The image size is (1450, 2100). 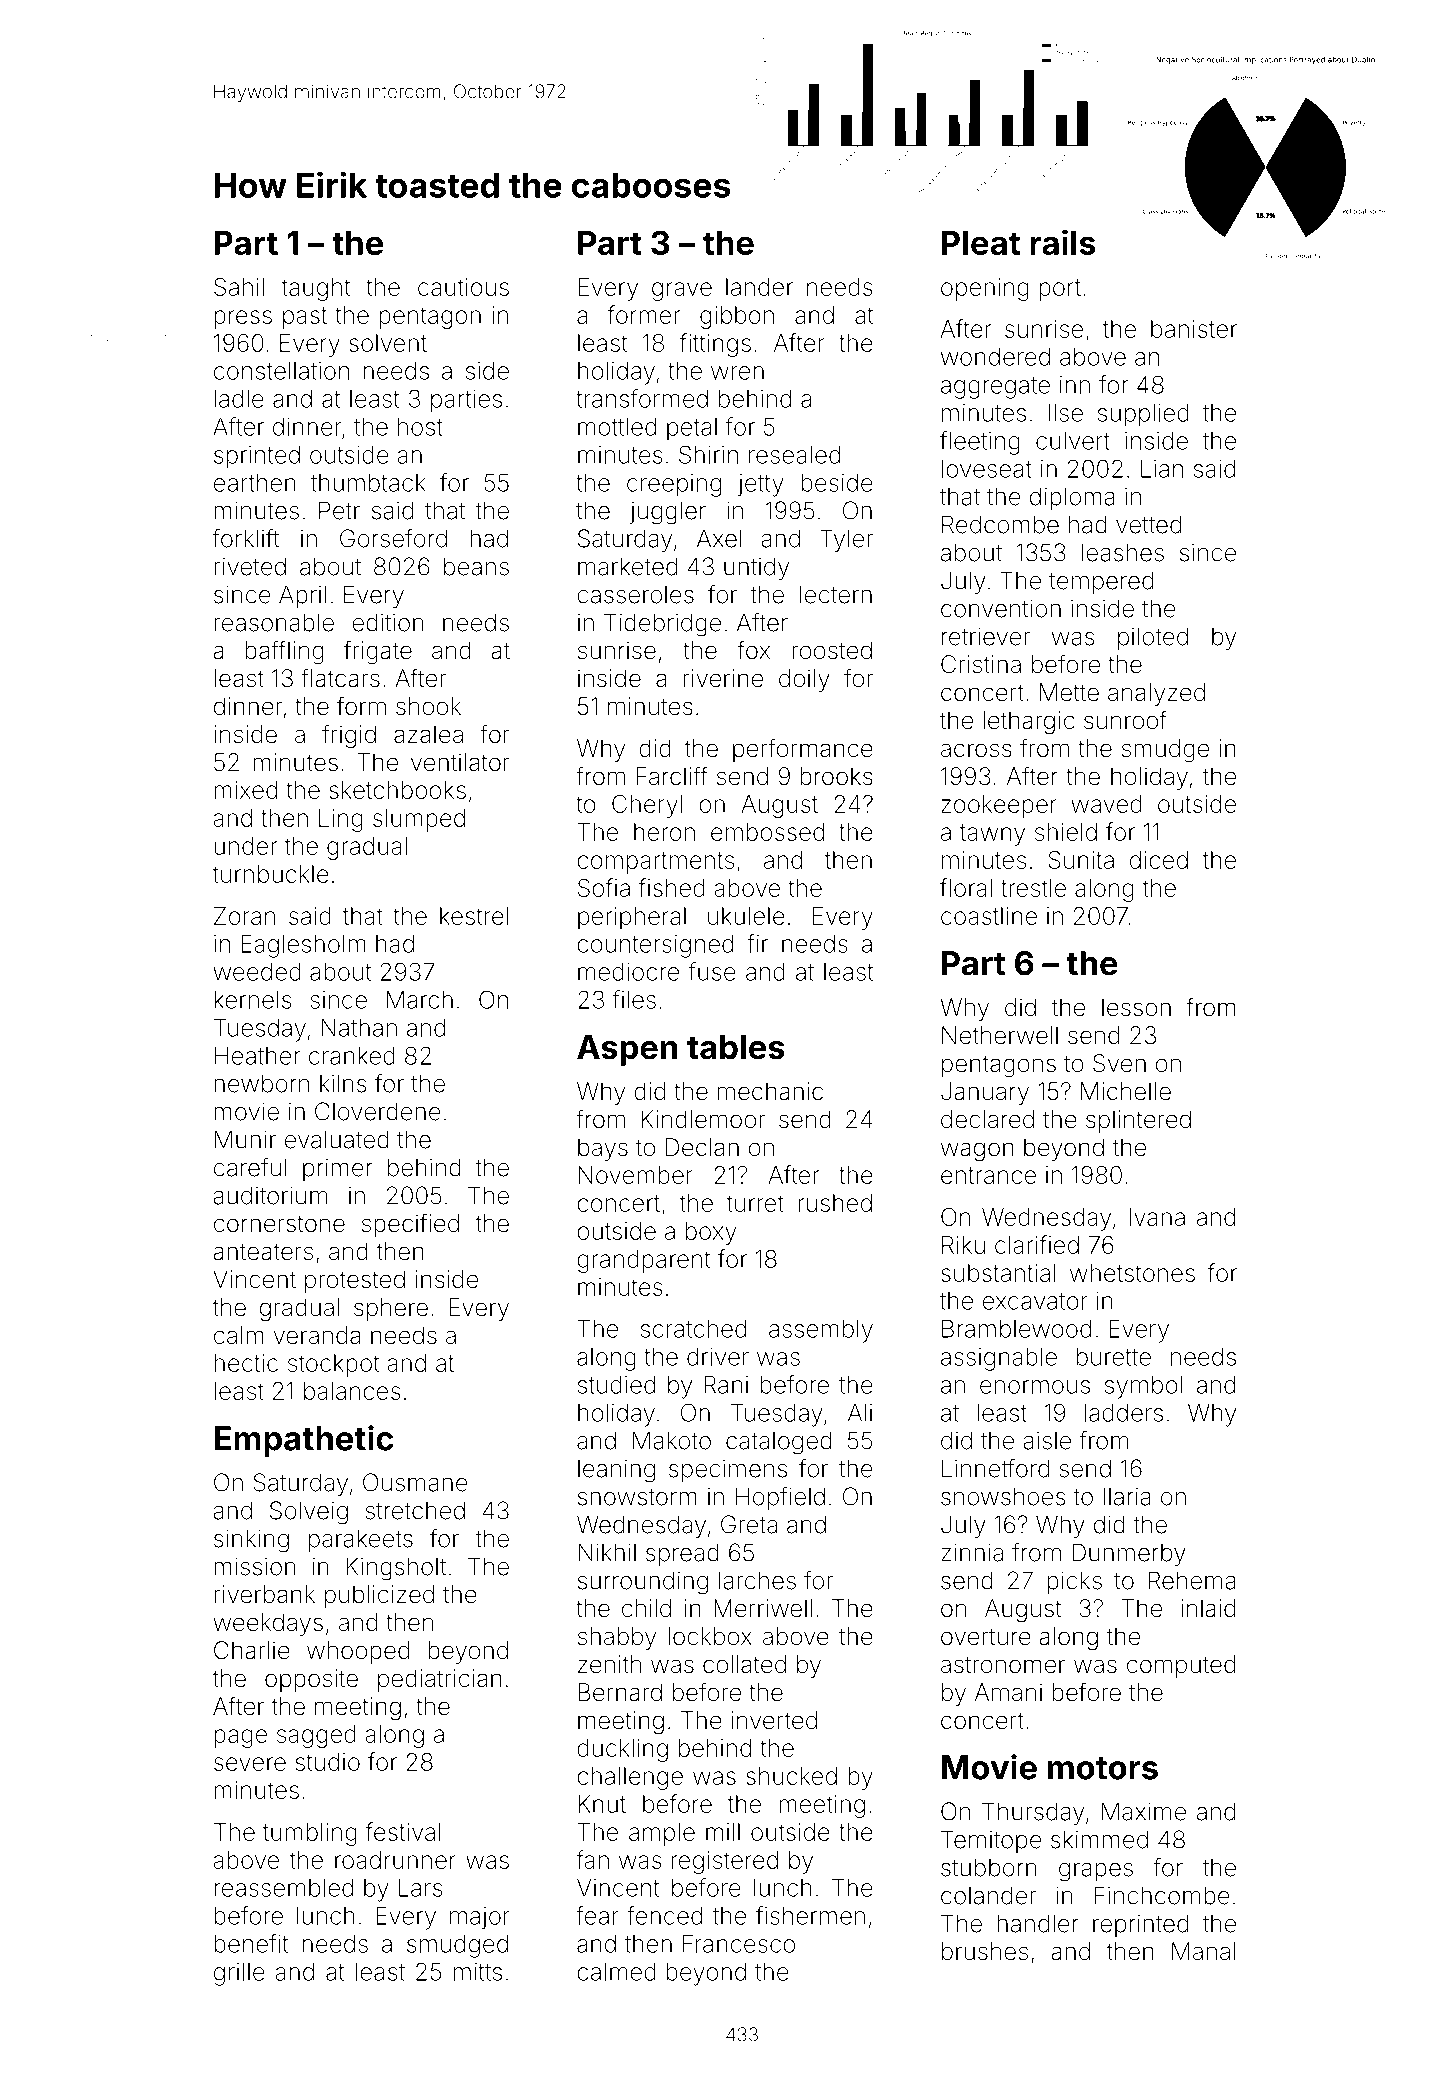 What do you see at coordinates (1000, 1035) in the document?
I see `Netherwell` at bounding box center [1000, 1035].
